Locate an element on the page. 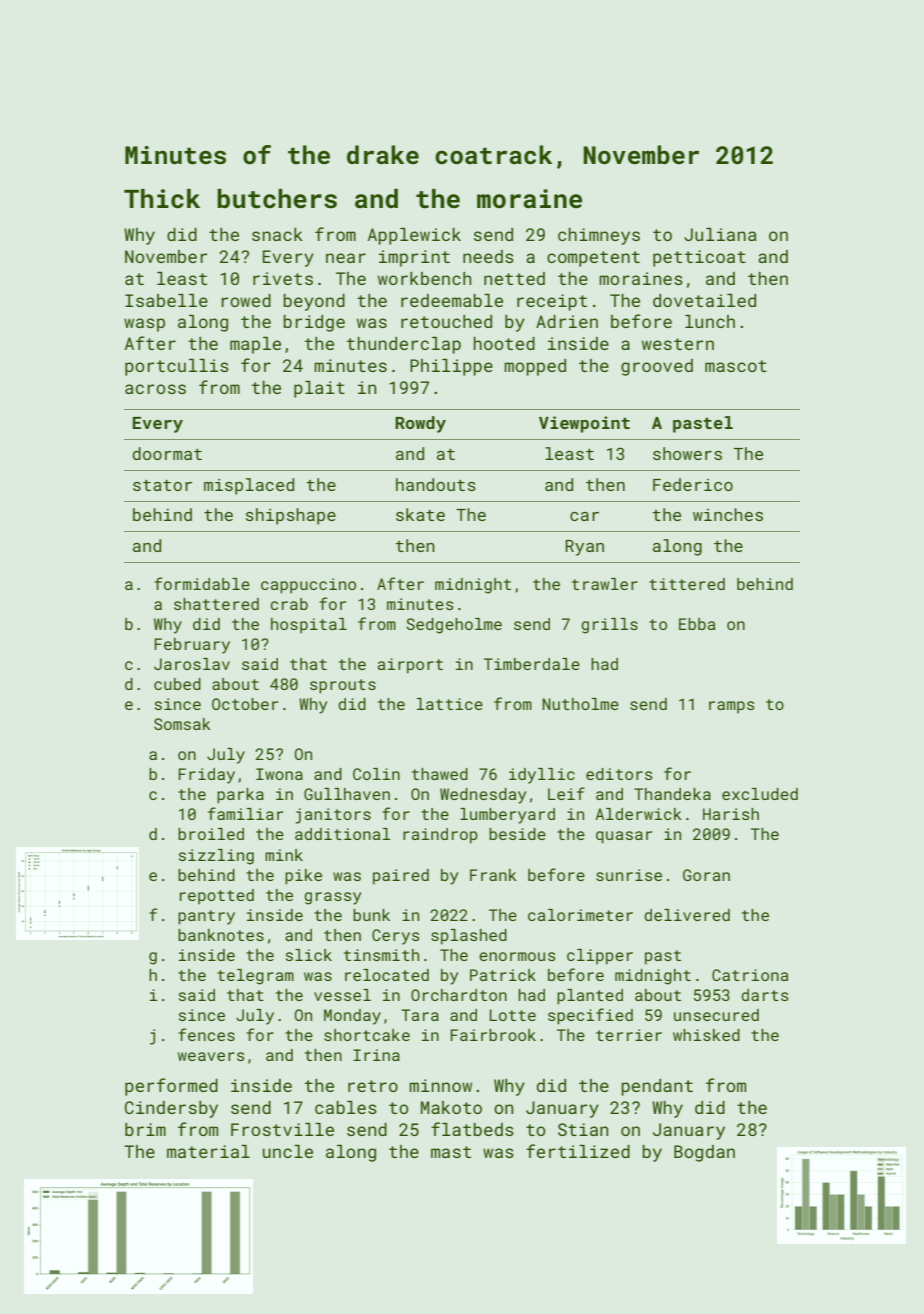  dovetailed is located at coordinates (704, 300).
